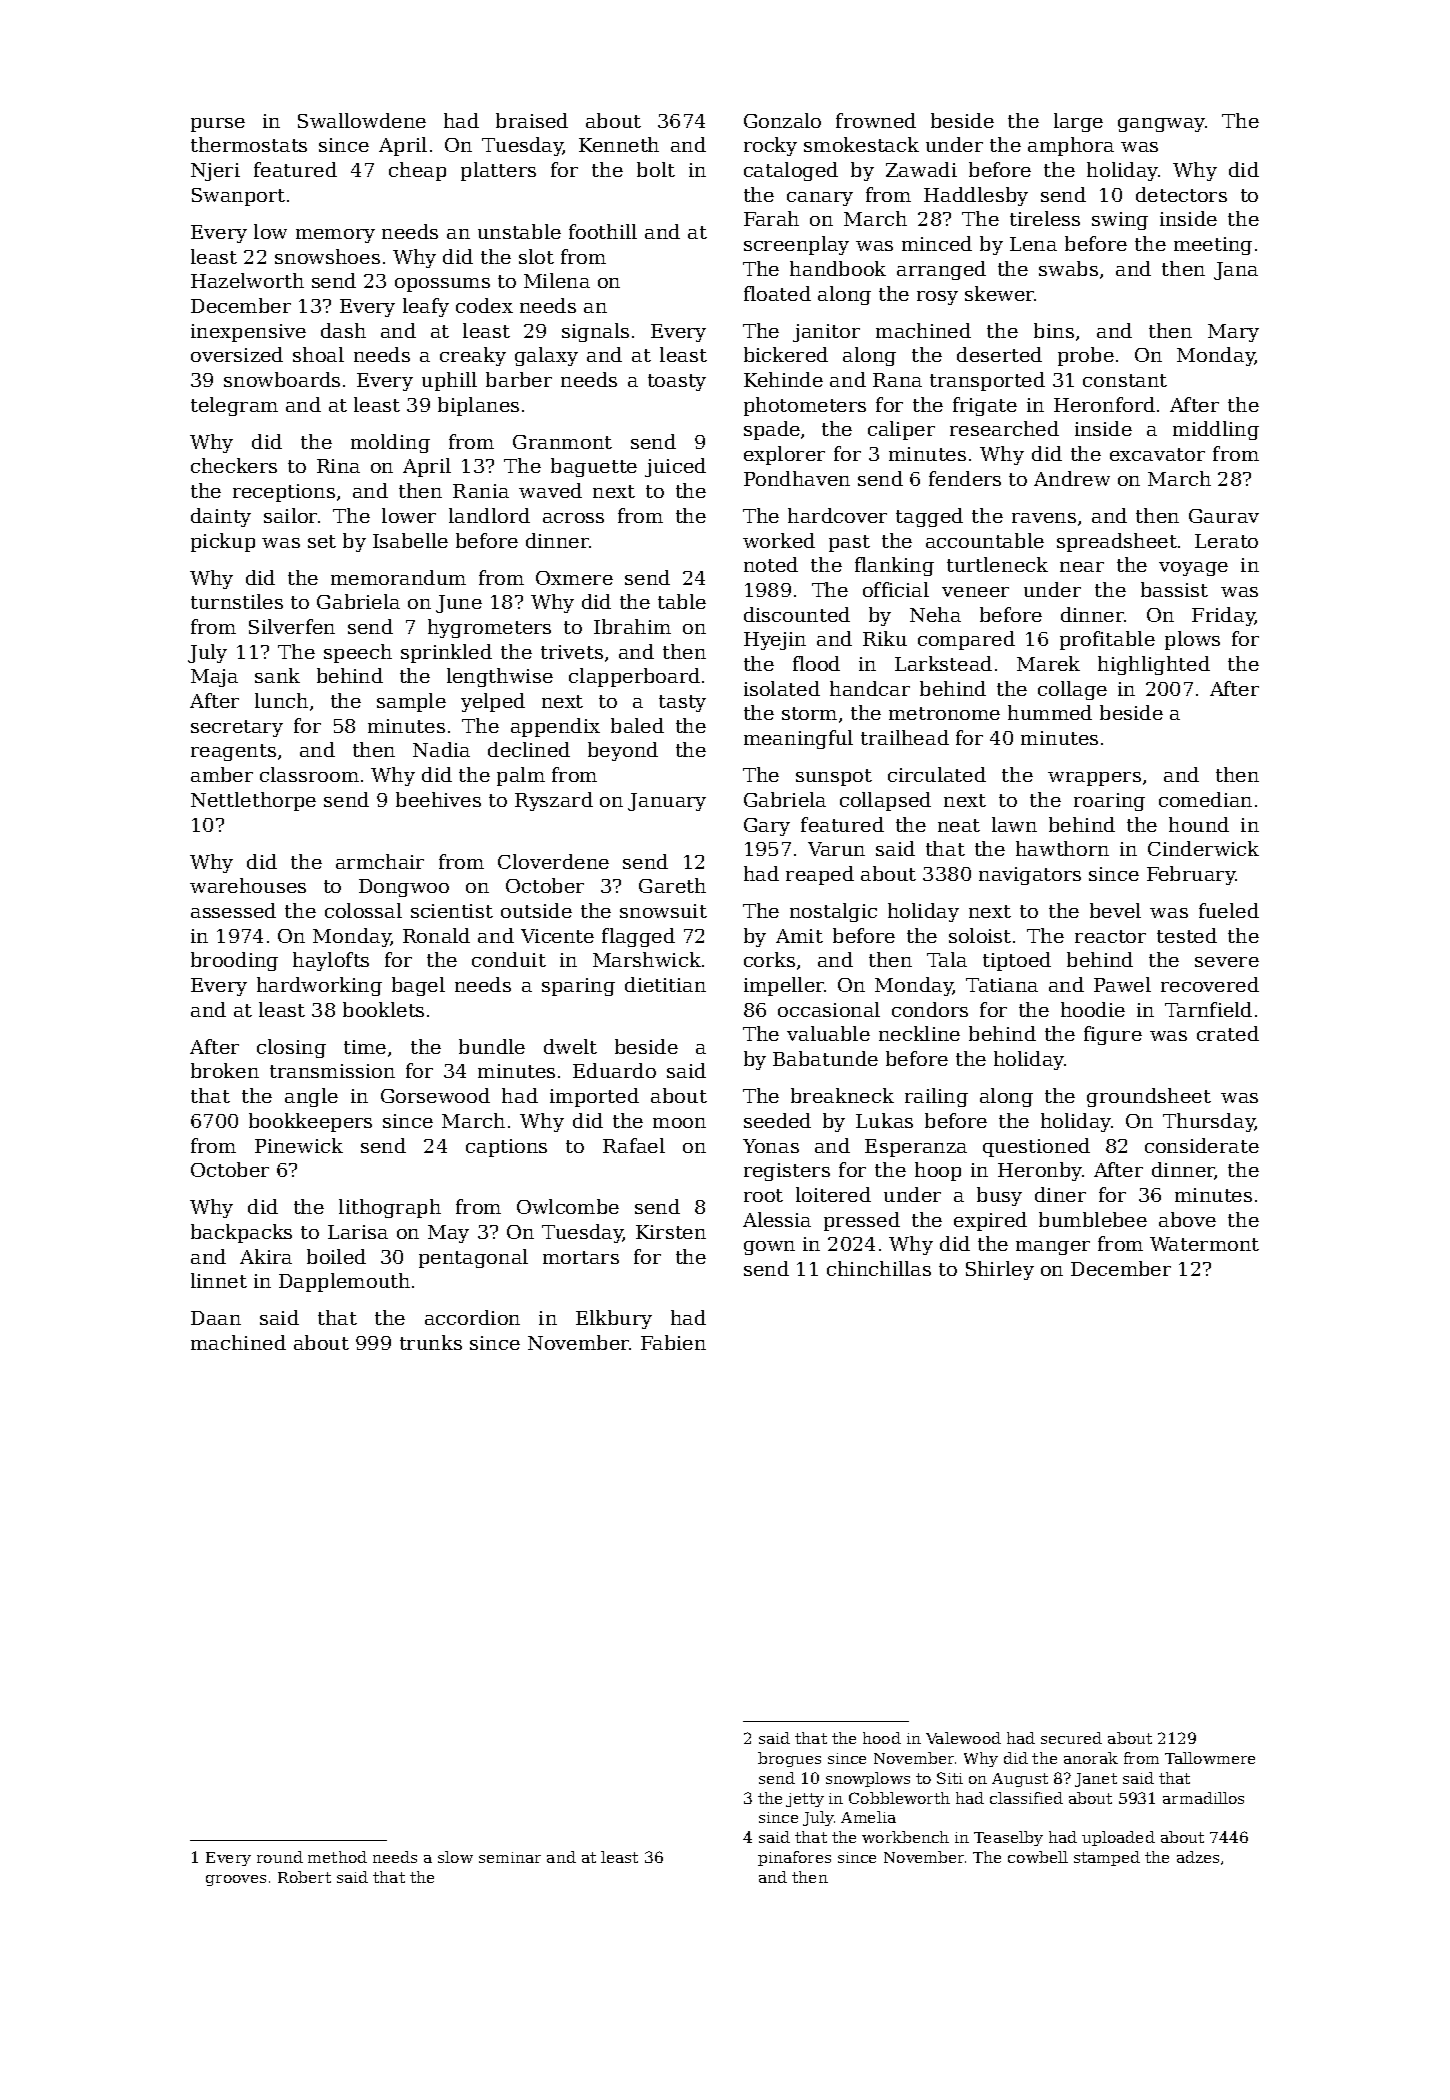 This screenshot has width=1450, height=2100. I want to click on pinafores, so click(794, 1858).
